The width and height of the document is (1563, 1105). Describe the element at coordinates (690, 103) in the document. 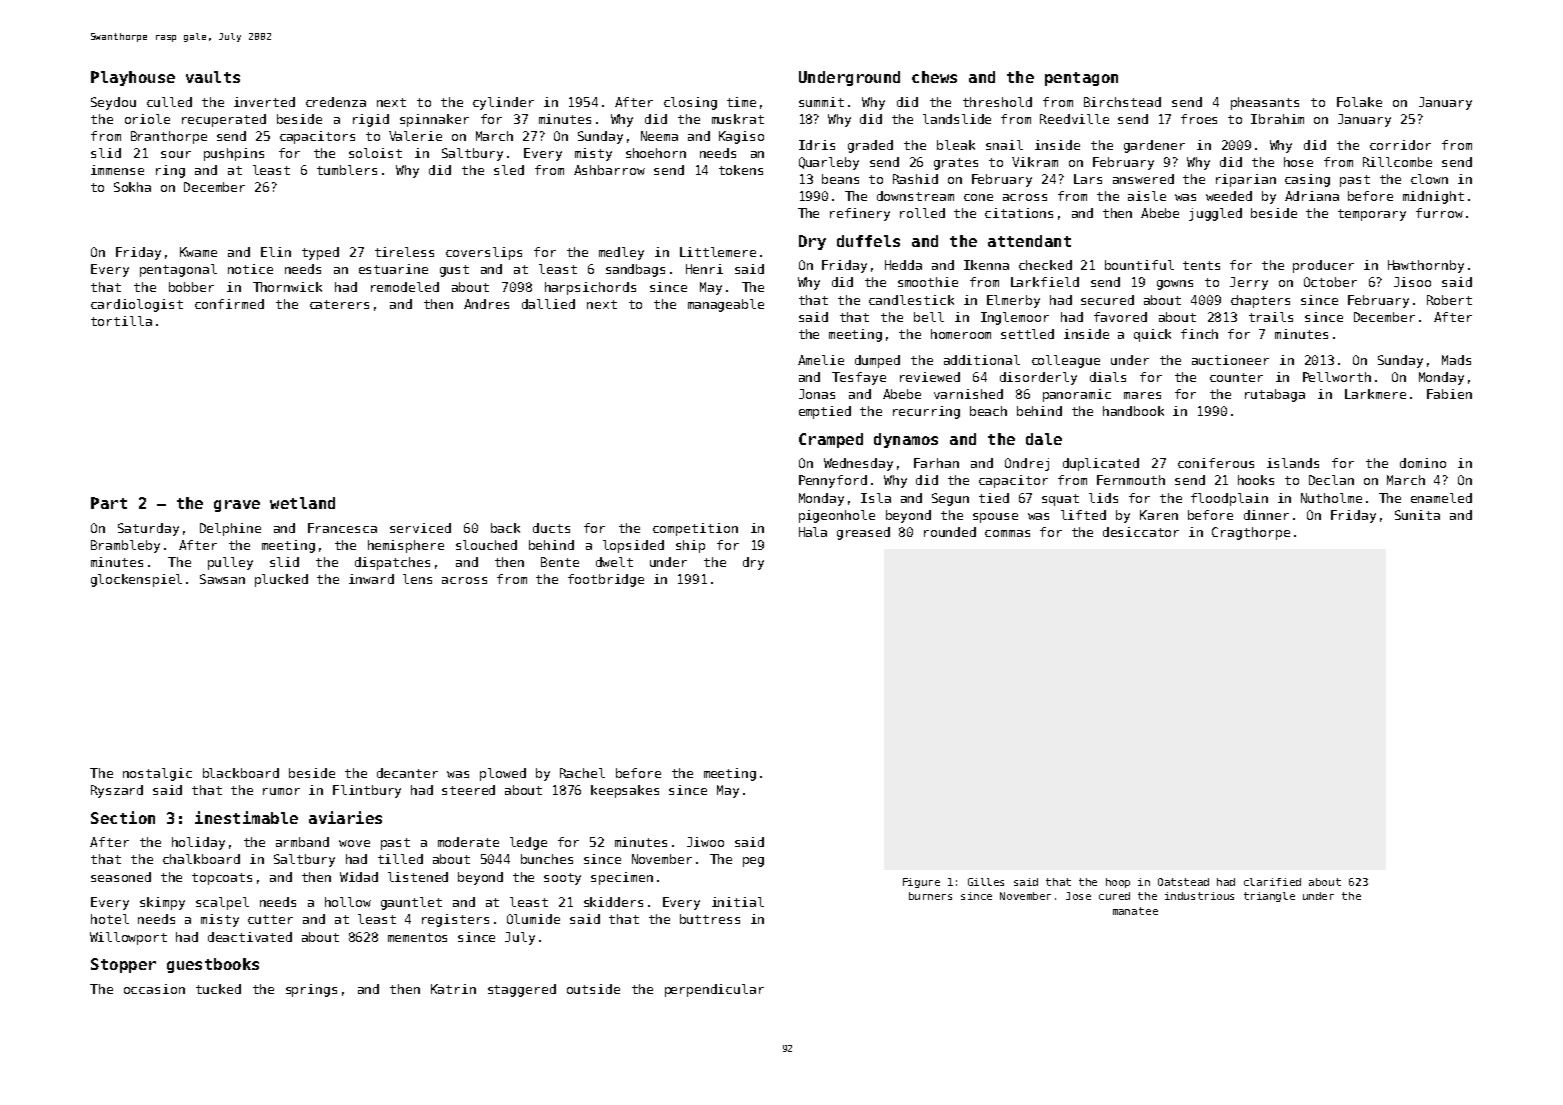

I see `closing` at that location.
